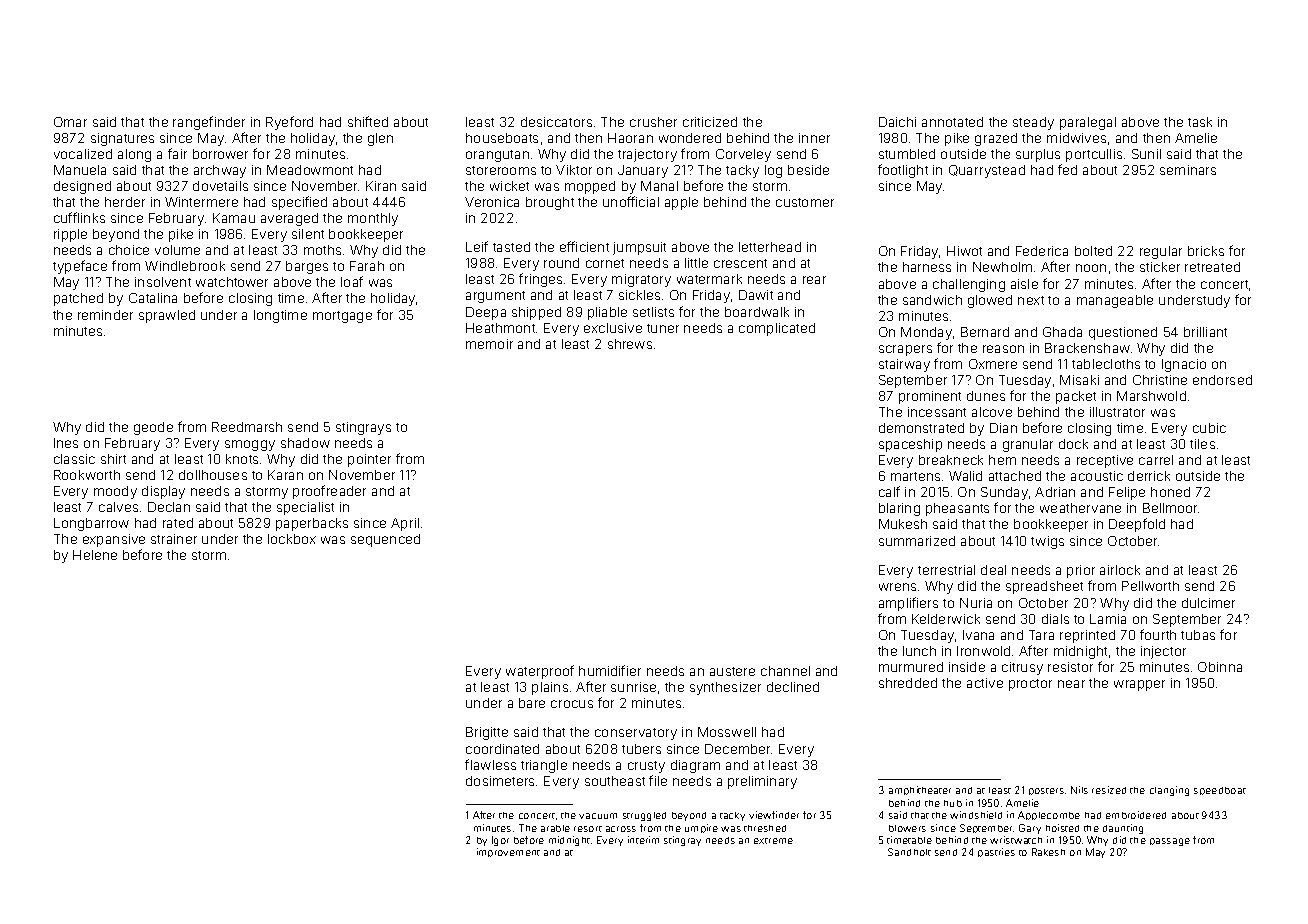  Describe the element at coordinates (889, 491) in the screenshot. I see `calf` at that location.
